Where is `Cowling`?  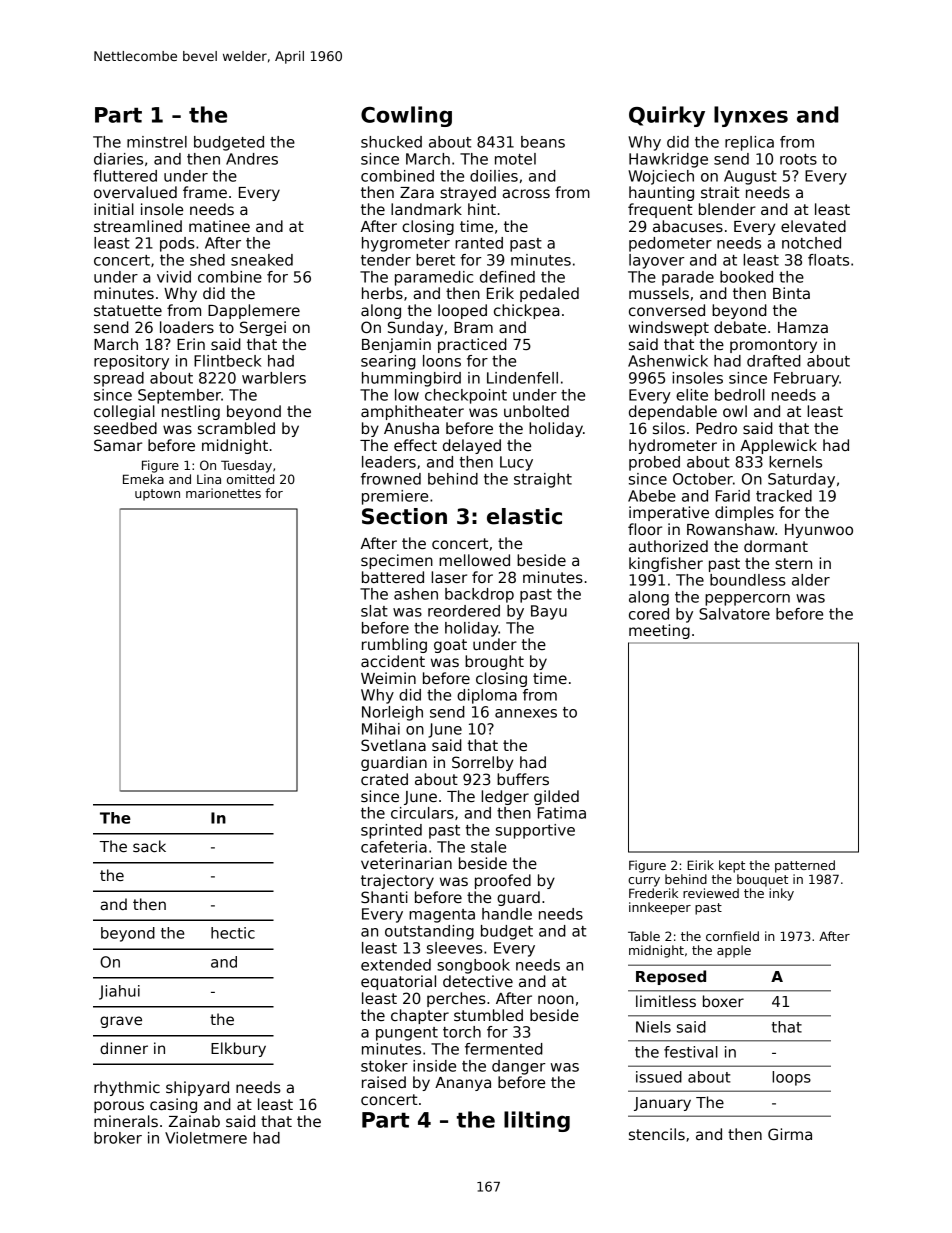
Cowling is located at coordinates (406, 116).
